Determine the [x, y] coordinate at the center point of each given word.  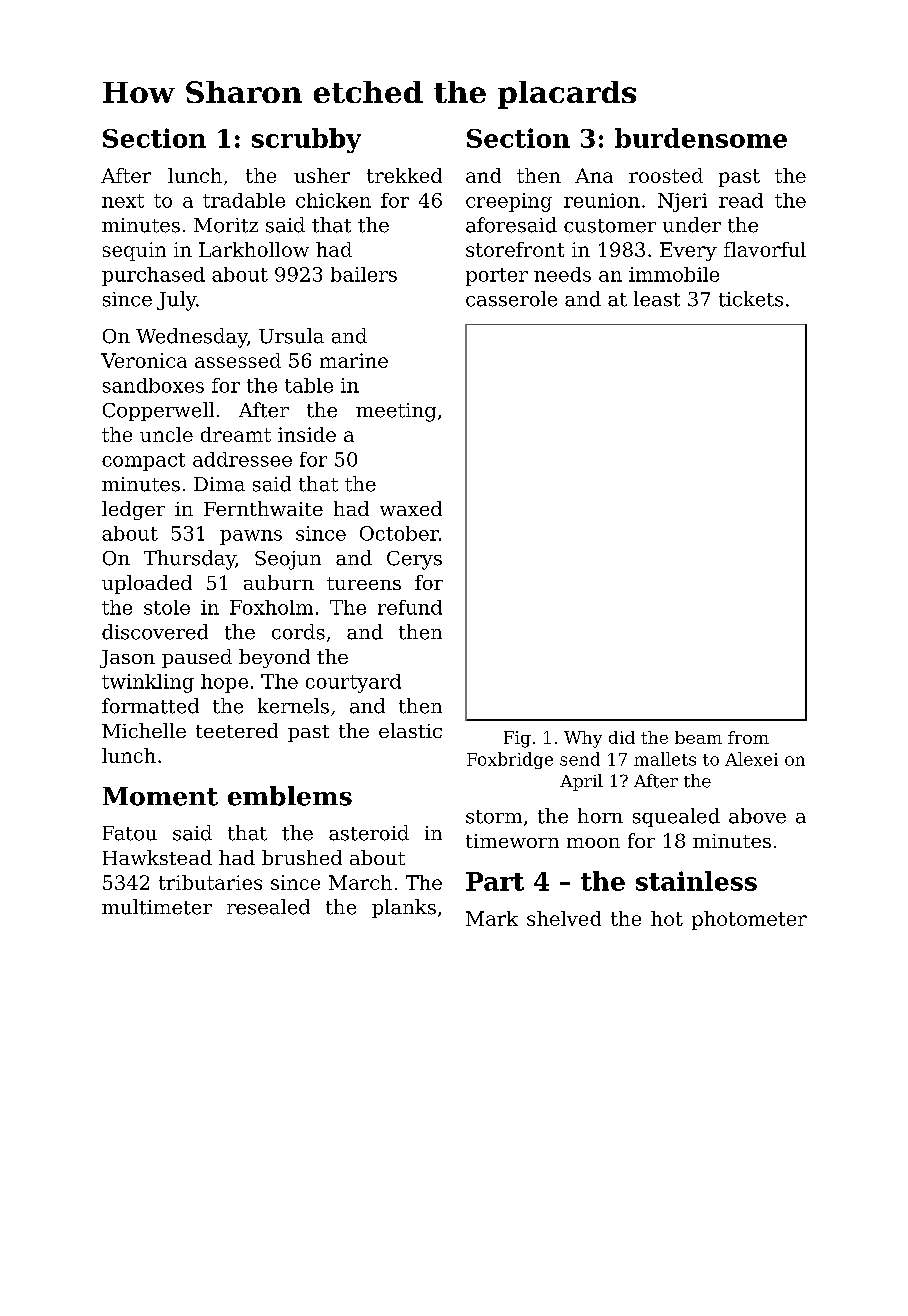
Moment [160, 796]
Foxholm [271, 607]
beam [698, 737]
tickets [751, 299]
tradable [244, 200]
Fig [517, 739]
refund [410, 607]
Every [688, 251]
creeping [509, 202]
